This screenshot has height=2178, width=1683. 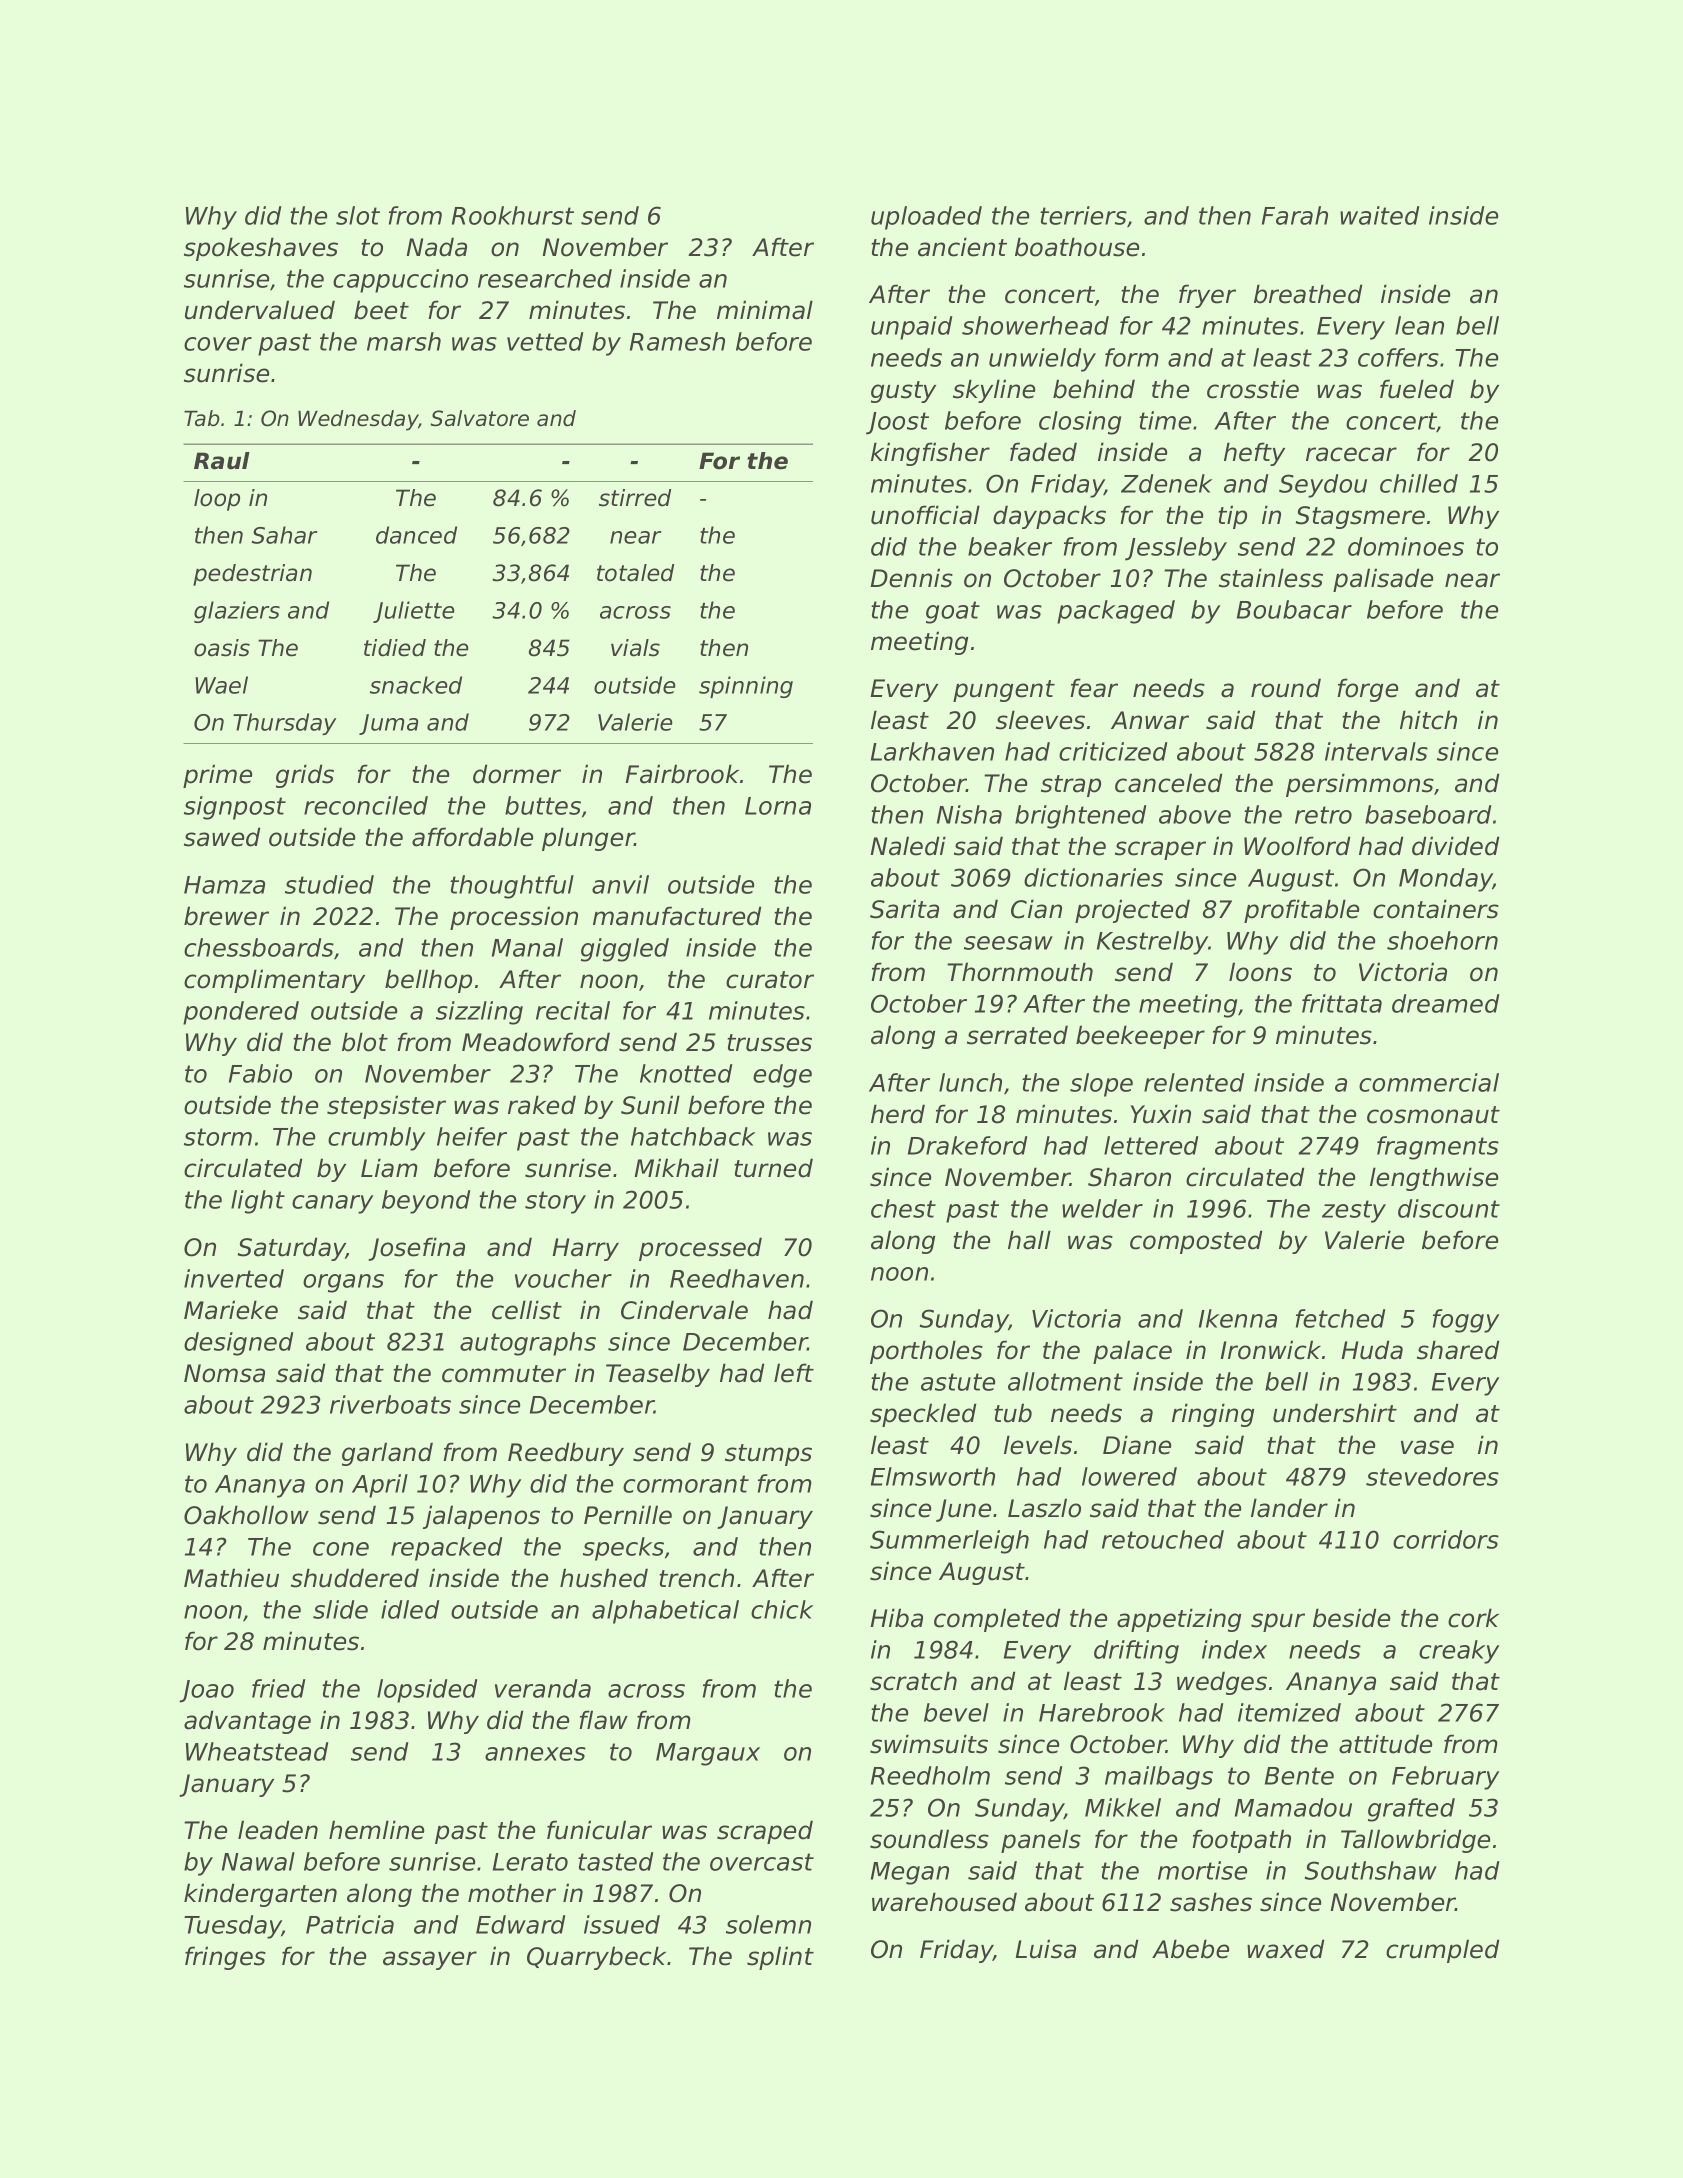 What do you see at coordinates (1379, 215) in the screenshot?
I see `waited` at bounding box center [1379, 215].
